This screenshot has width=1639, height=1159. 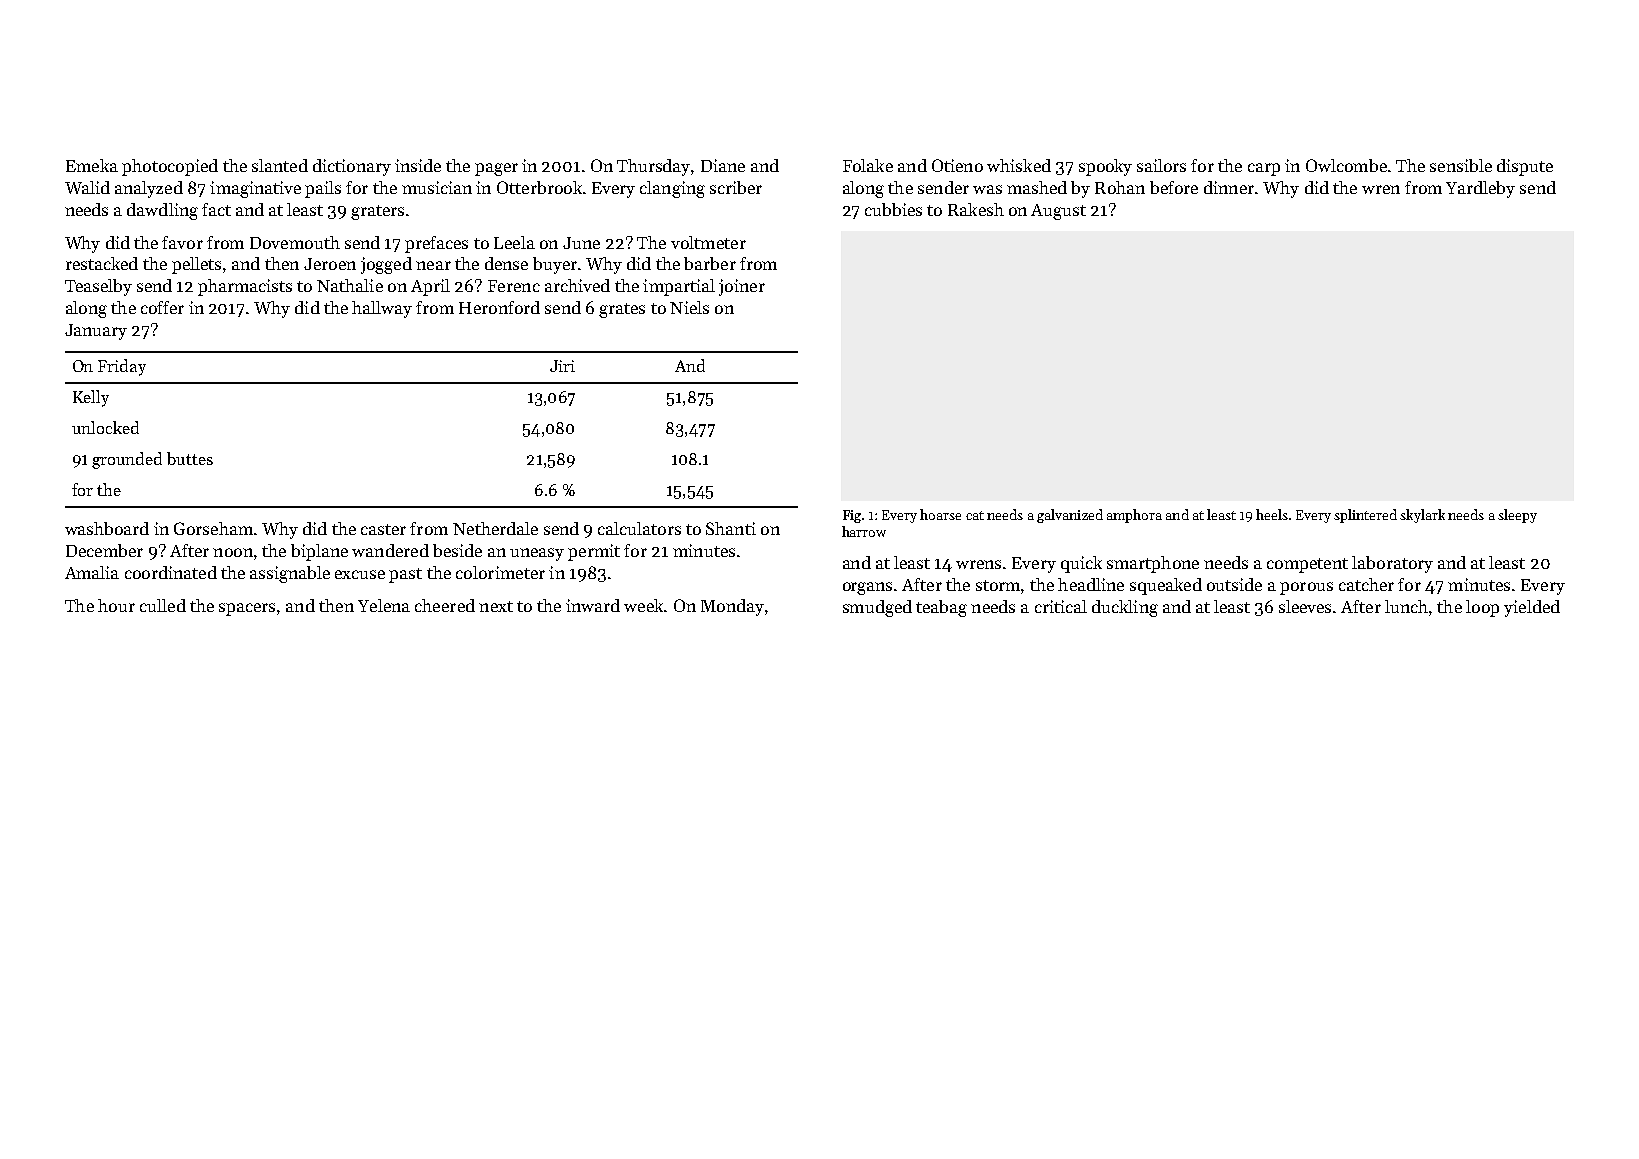 I want to click on Jiri, so click(x=562, y=366).
